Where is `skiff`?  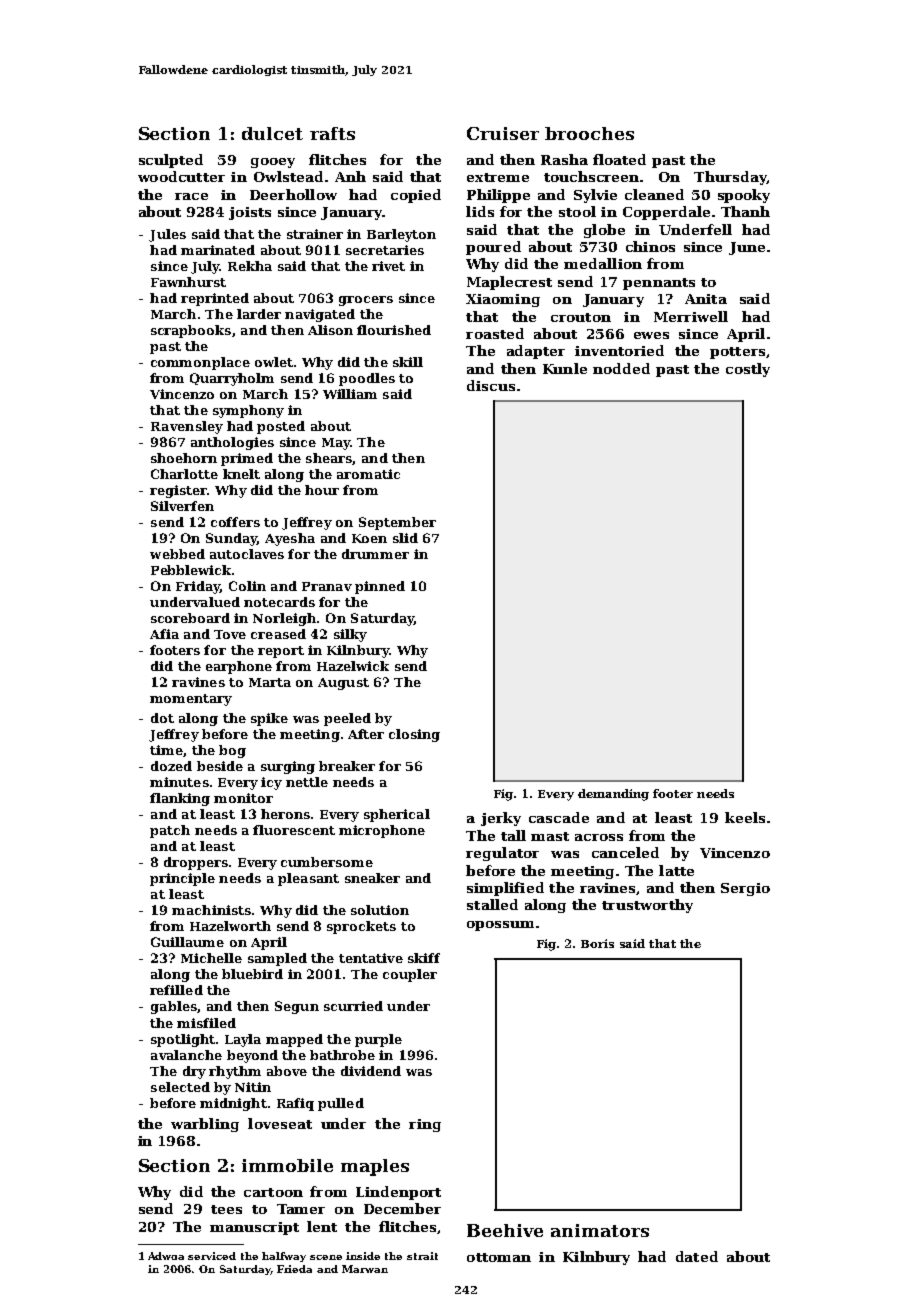 skiff is located at coordinates (424, 958).
